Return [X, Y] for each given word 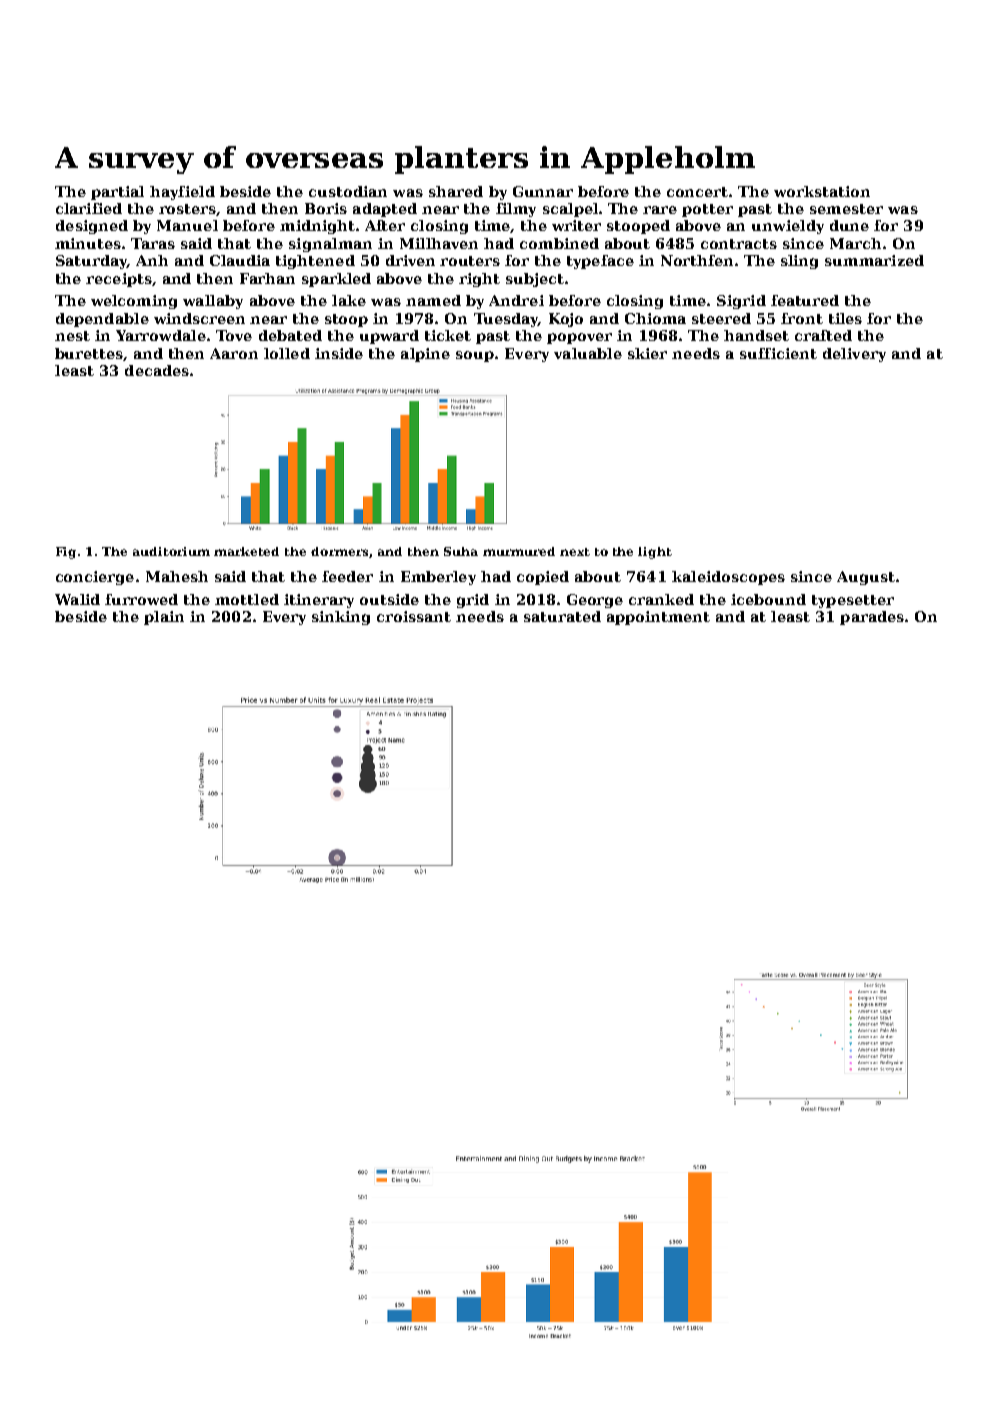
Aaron [234, 353]
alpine [425, 355]
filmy [516, 210]
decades [157, 370]
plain [164, 618]
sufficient [778, 353]
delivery [854, 355]
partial [117, 193]
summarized [874, 260]
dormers [339, 551]
